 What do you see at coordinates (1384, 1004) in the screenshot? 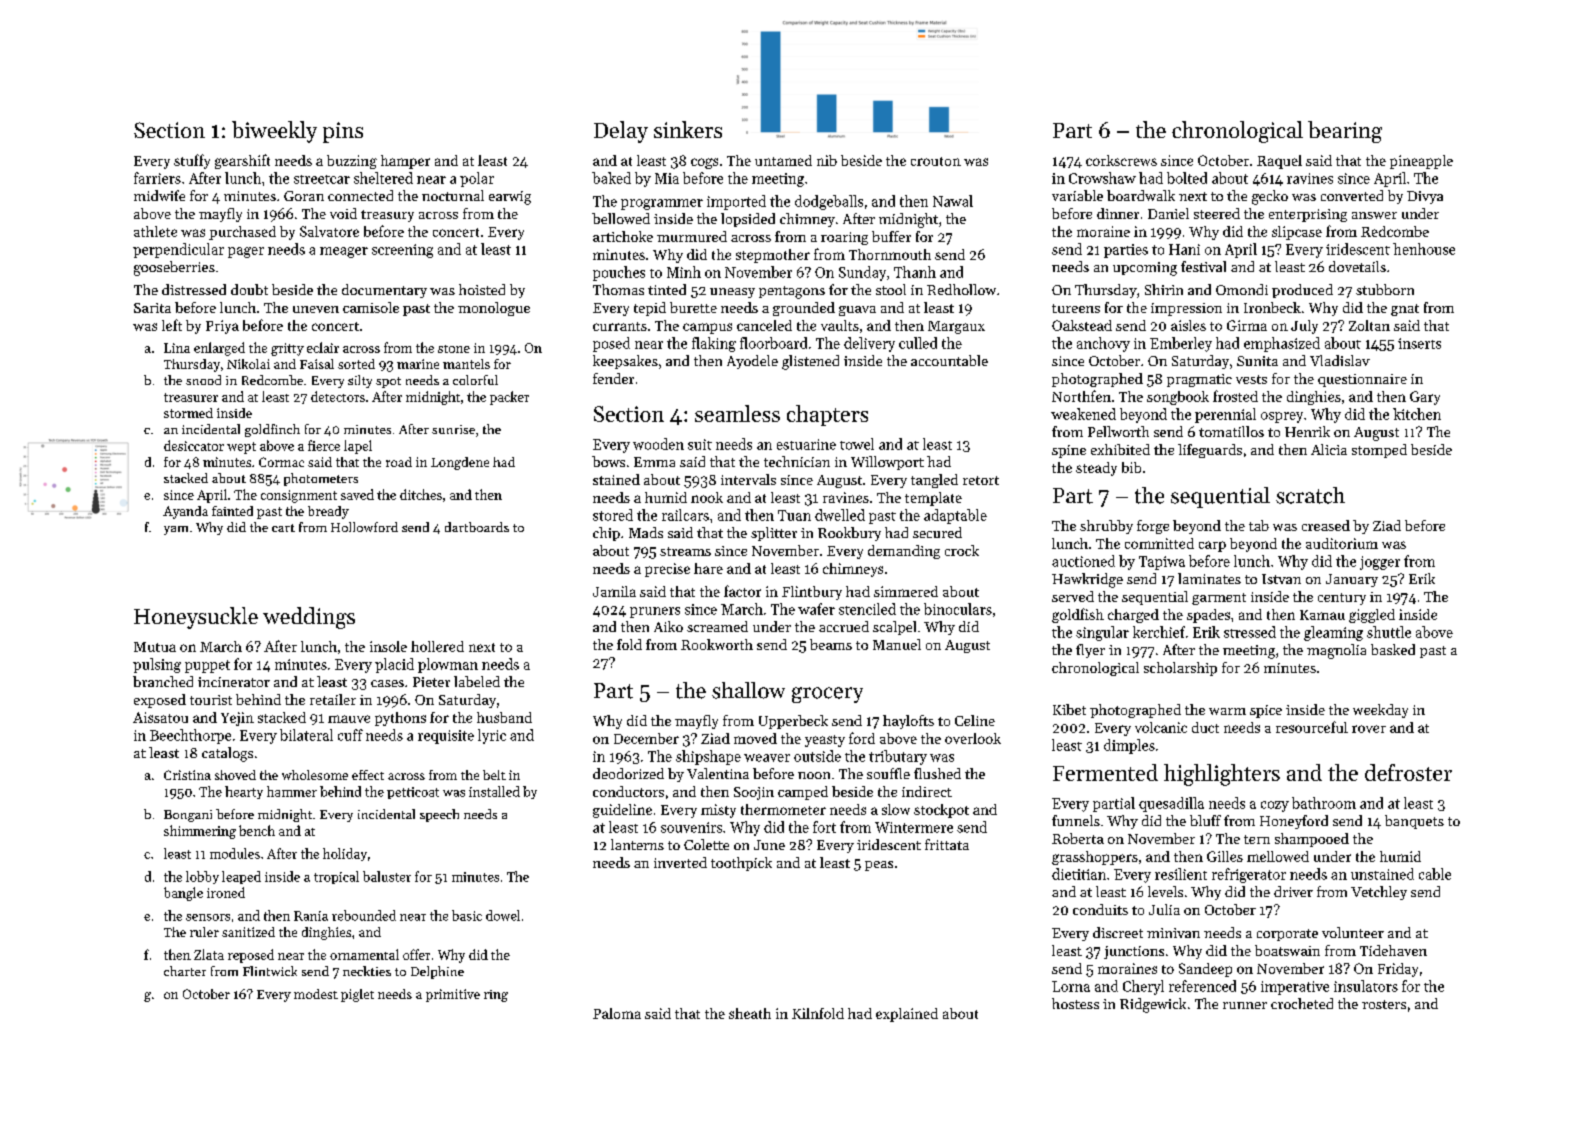
I see `rosters` at bounding box center [1384, 1004].
